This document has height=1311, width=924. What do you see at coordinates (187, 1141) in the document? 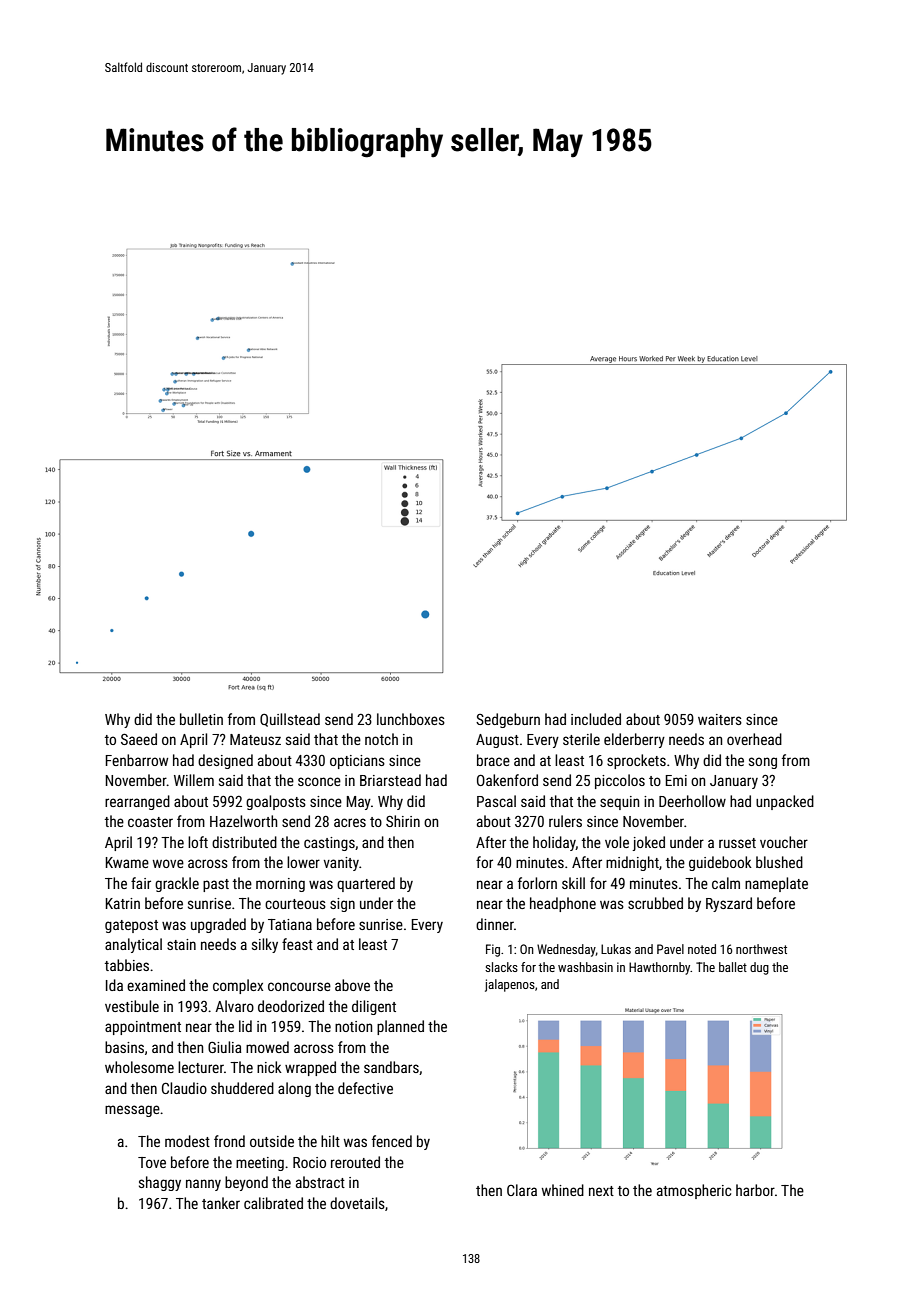
I see `modest` at bounding box center [187, 1141].
